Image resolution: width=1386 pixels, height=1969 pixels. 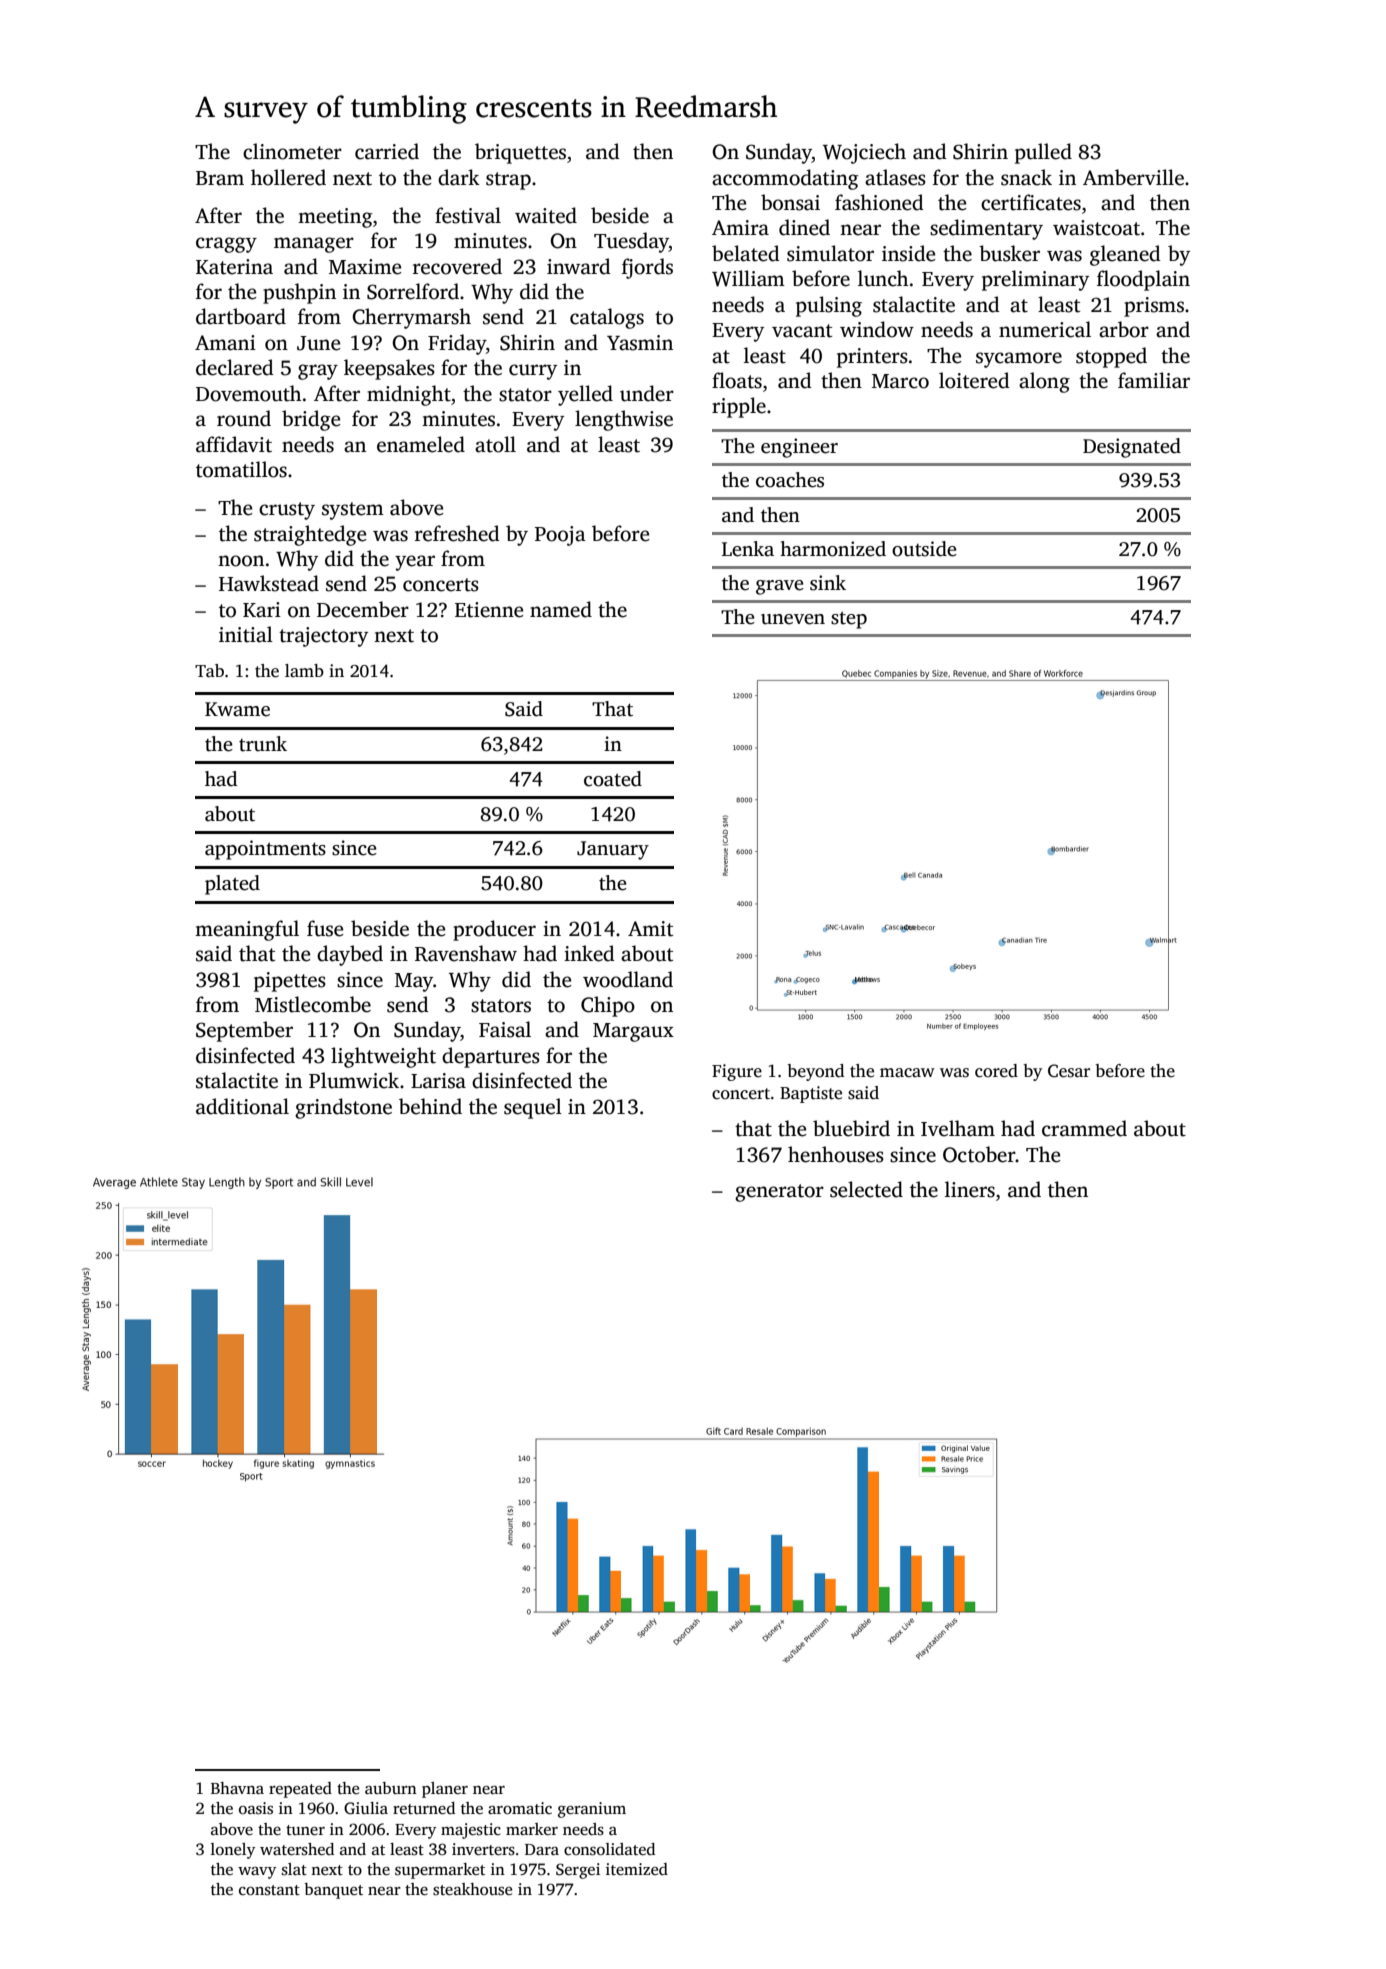 I want to click on Ivelham, so click(x=958, y=1128).
